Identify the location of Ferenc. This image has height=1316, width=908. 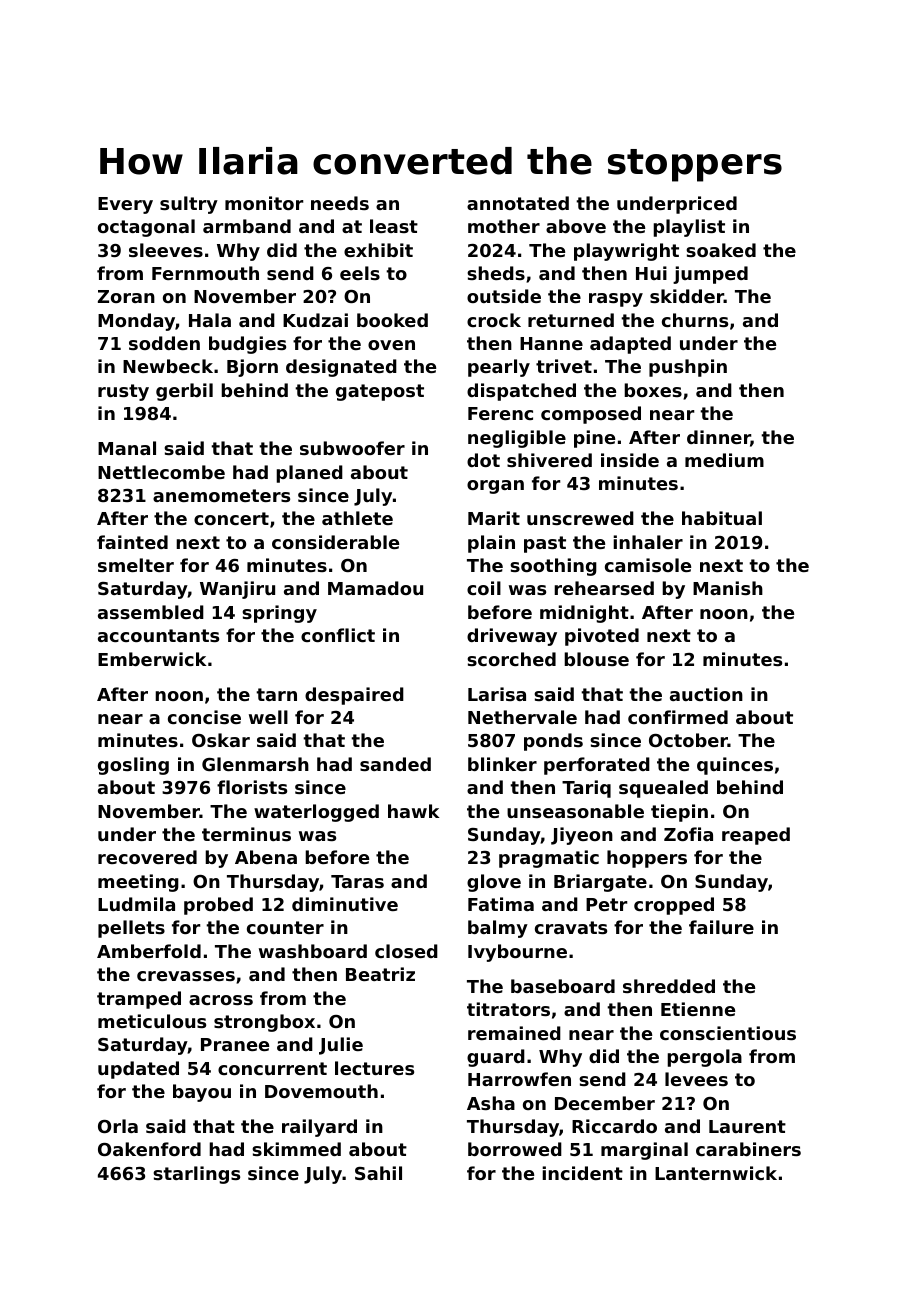
(500, 413).
